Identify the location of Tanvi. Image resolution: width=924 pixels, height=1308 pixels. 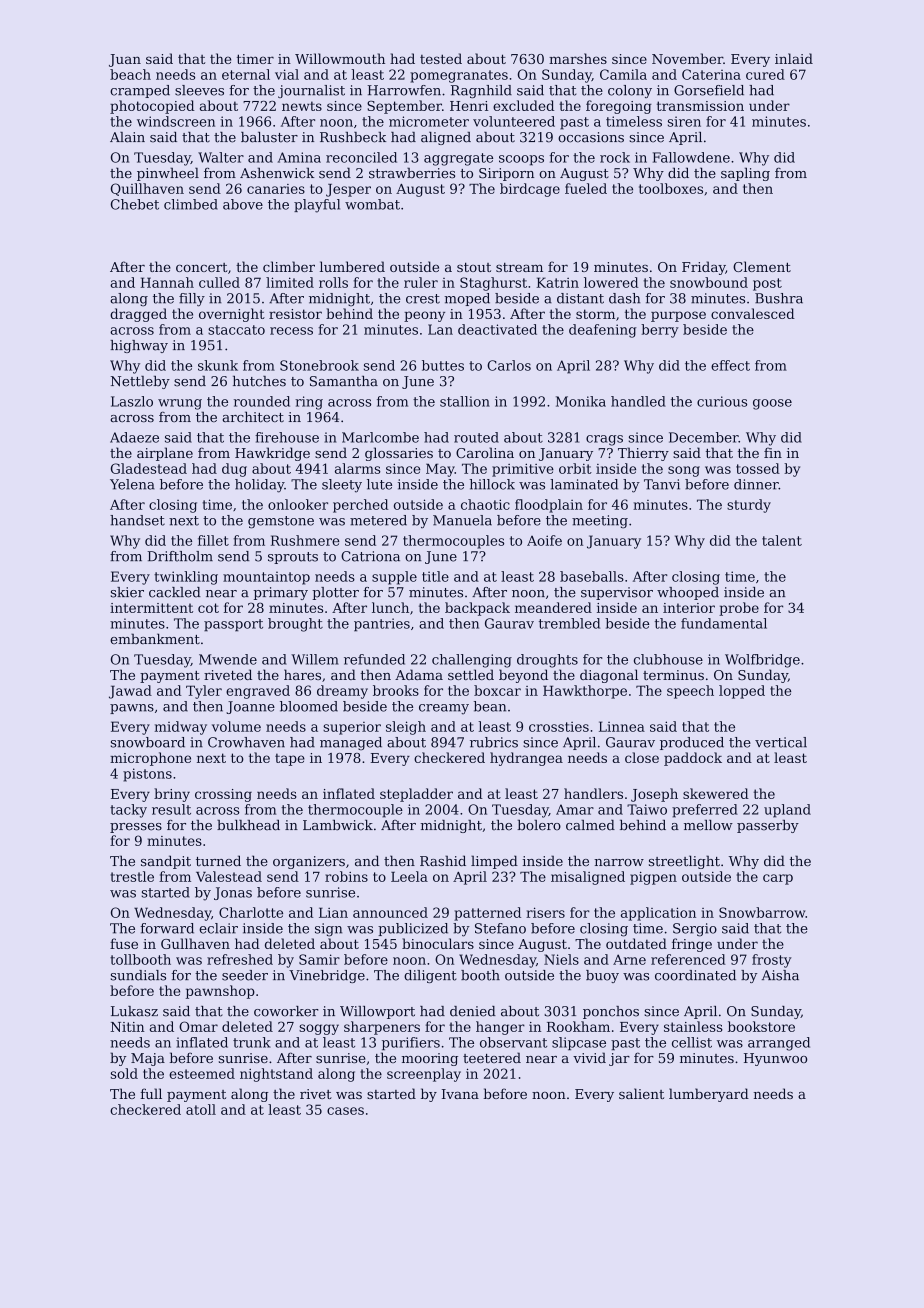
(662, 484).
